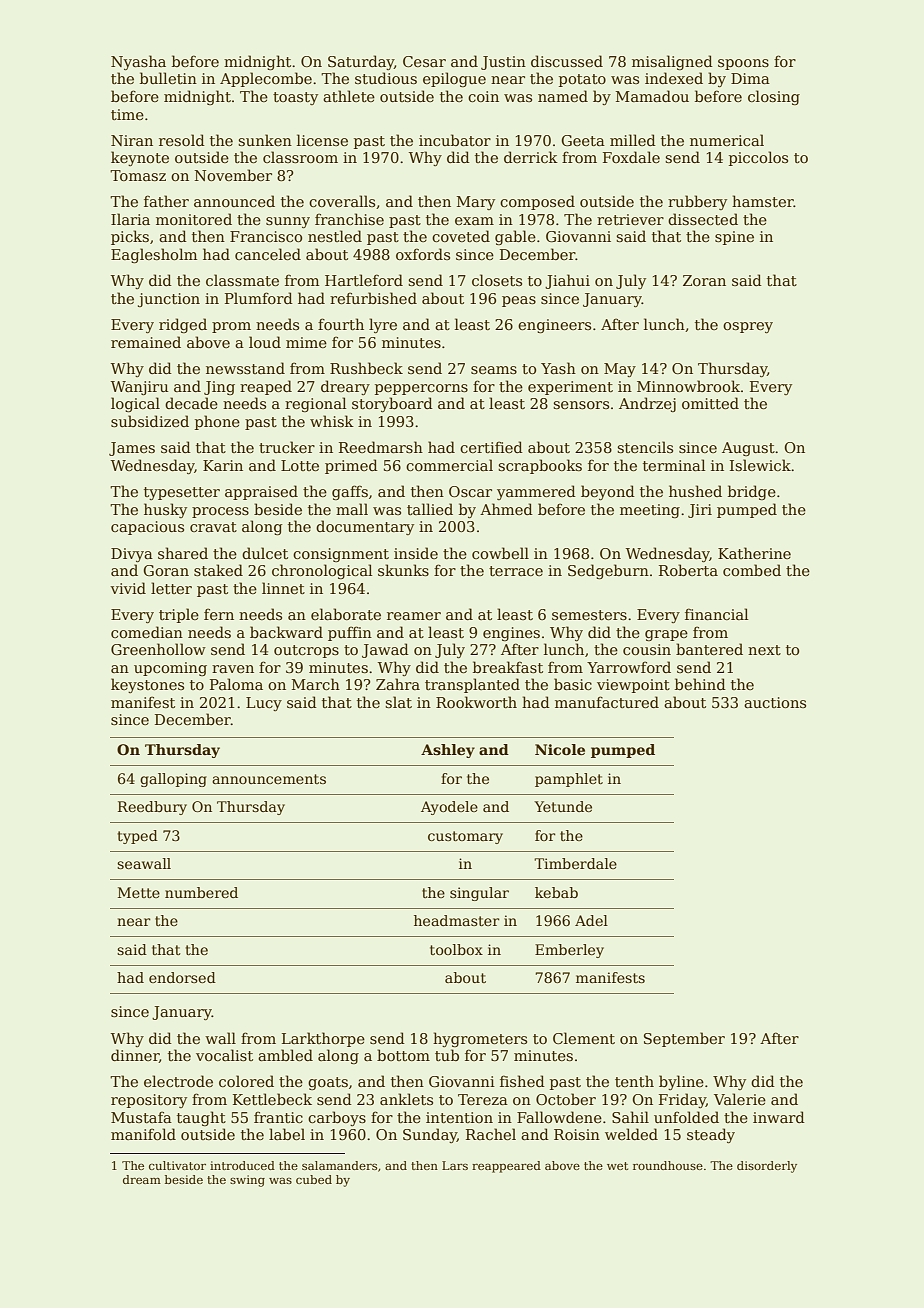 Image resolution: width=924 pixels, height=1308 pixels. Describe the element at coordinates (750, 78) in the page. I see `Dima` at that location.
